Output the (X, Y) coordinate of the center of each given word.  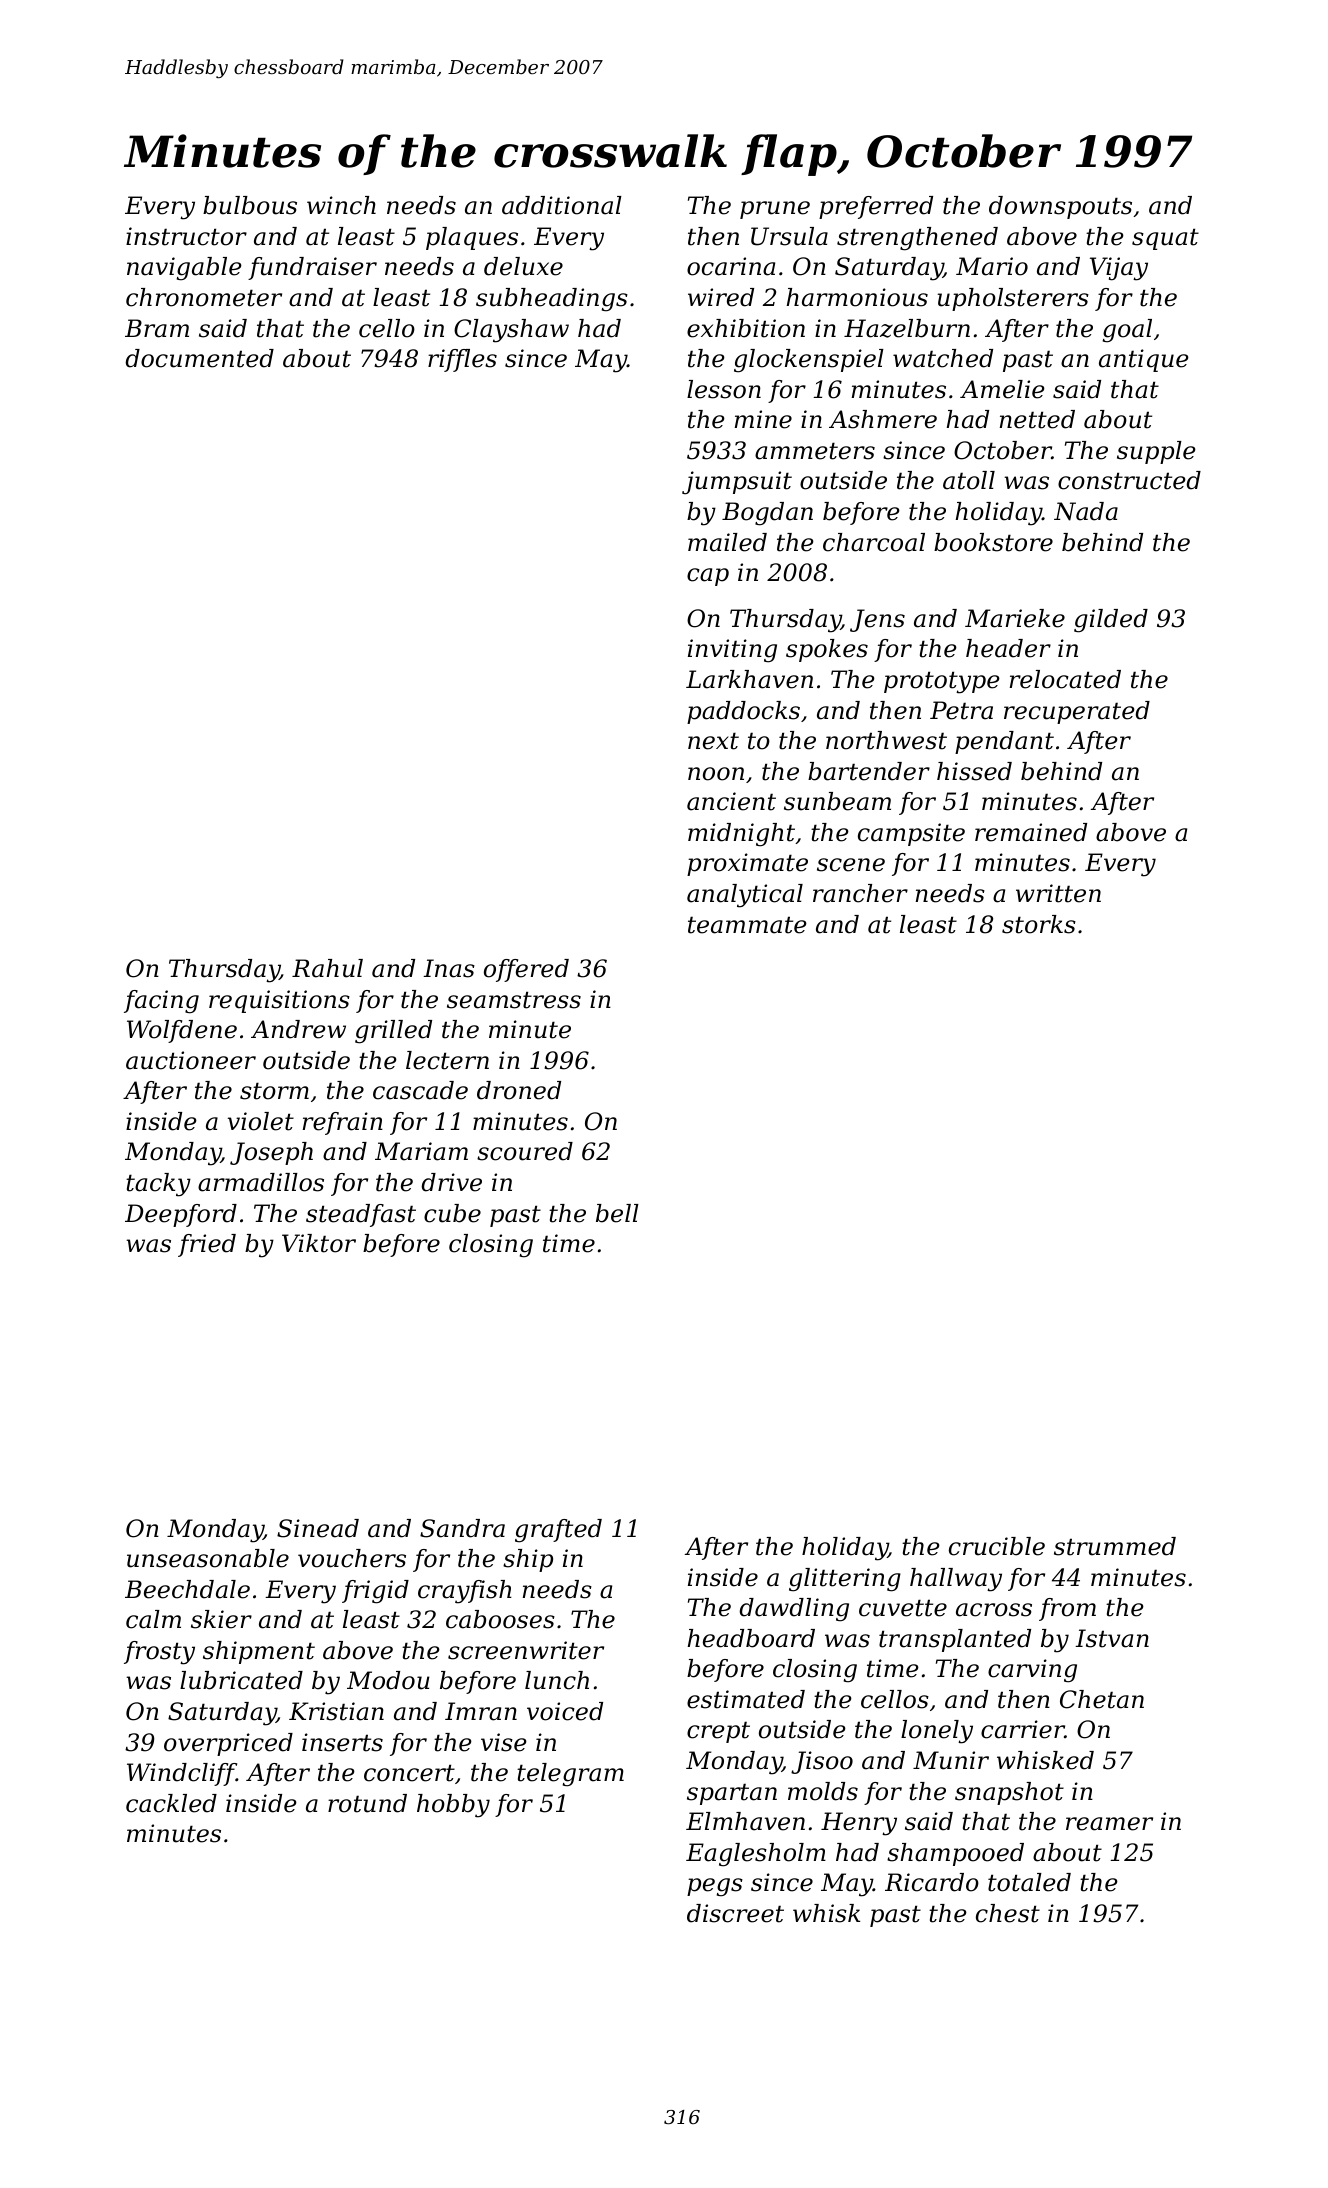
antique (1144, 360)
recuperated (1077, 712)
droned (519, 1090)
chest (1008, 1913)
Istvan (1112, 1638)
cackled (171, 1803)
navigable (184, 269)
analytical (745, 896)
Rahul (327, 968)
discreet (735, 1913)
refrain (343, 1123)
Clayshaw (511, 331)
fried (207, 1245)
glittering (845, 1580)
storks (1039, 924)
